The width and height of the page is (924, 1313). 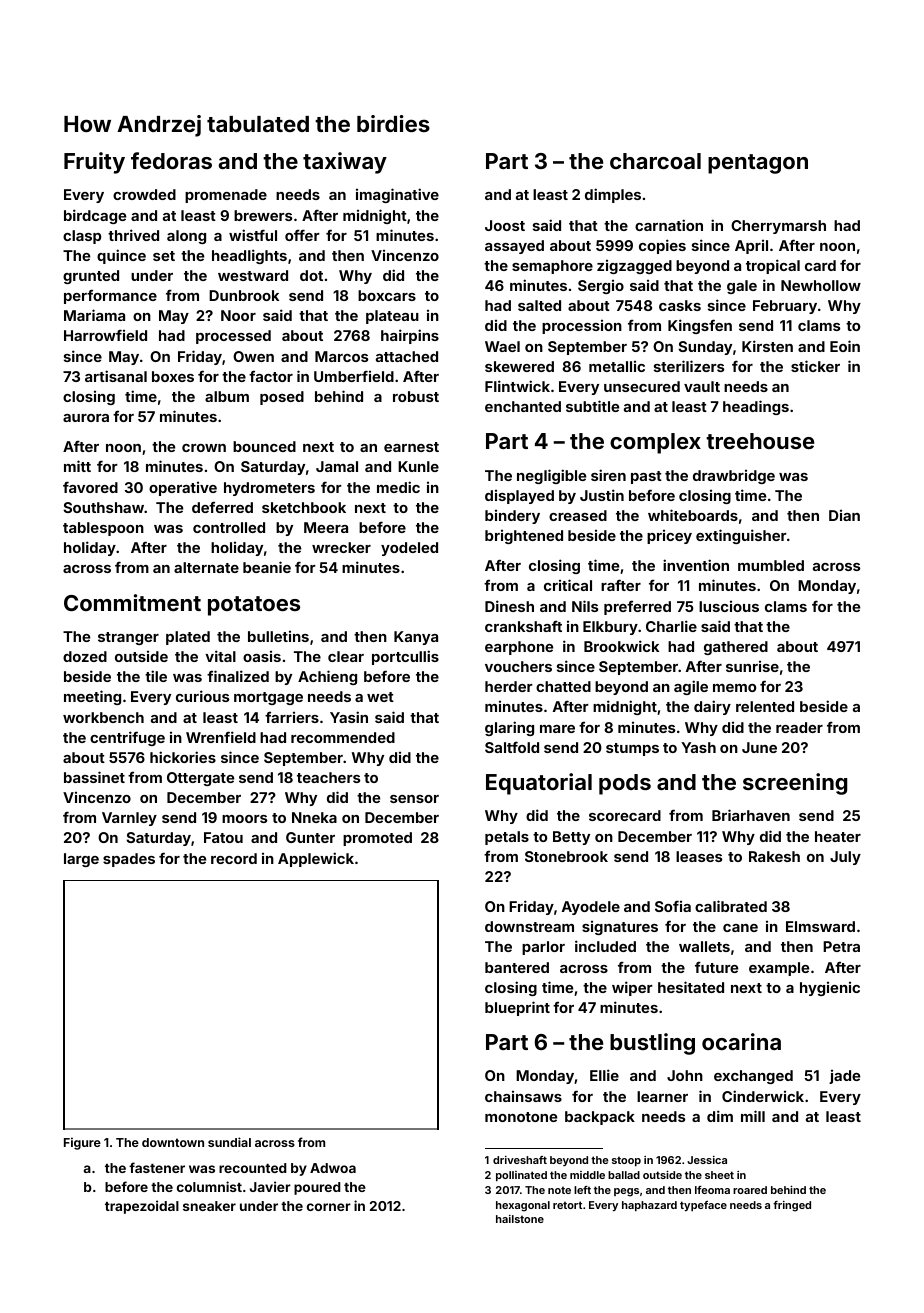 I want to click on hailstone, so click(x=520, y=1219).
